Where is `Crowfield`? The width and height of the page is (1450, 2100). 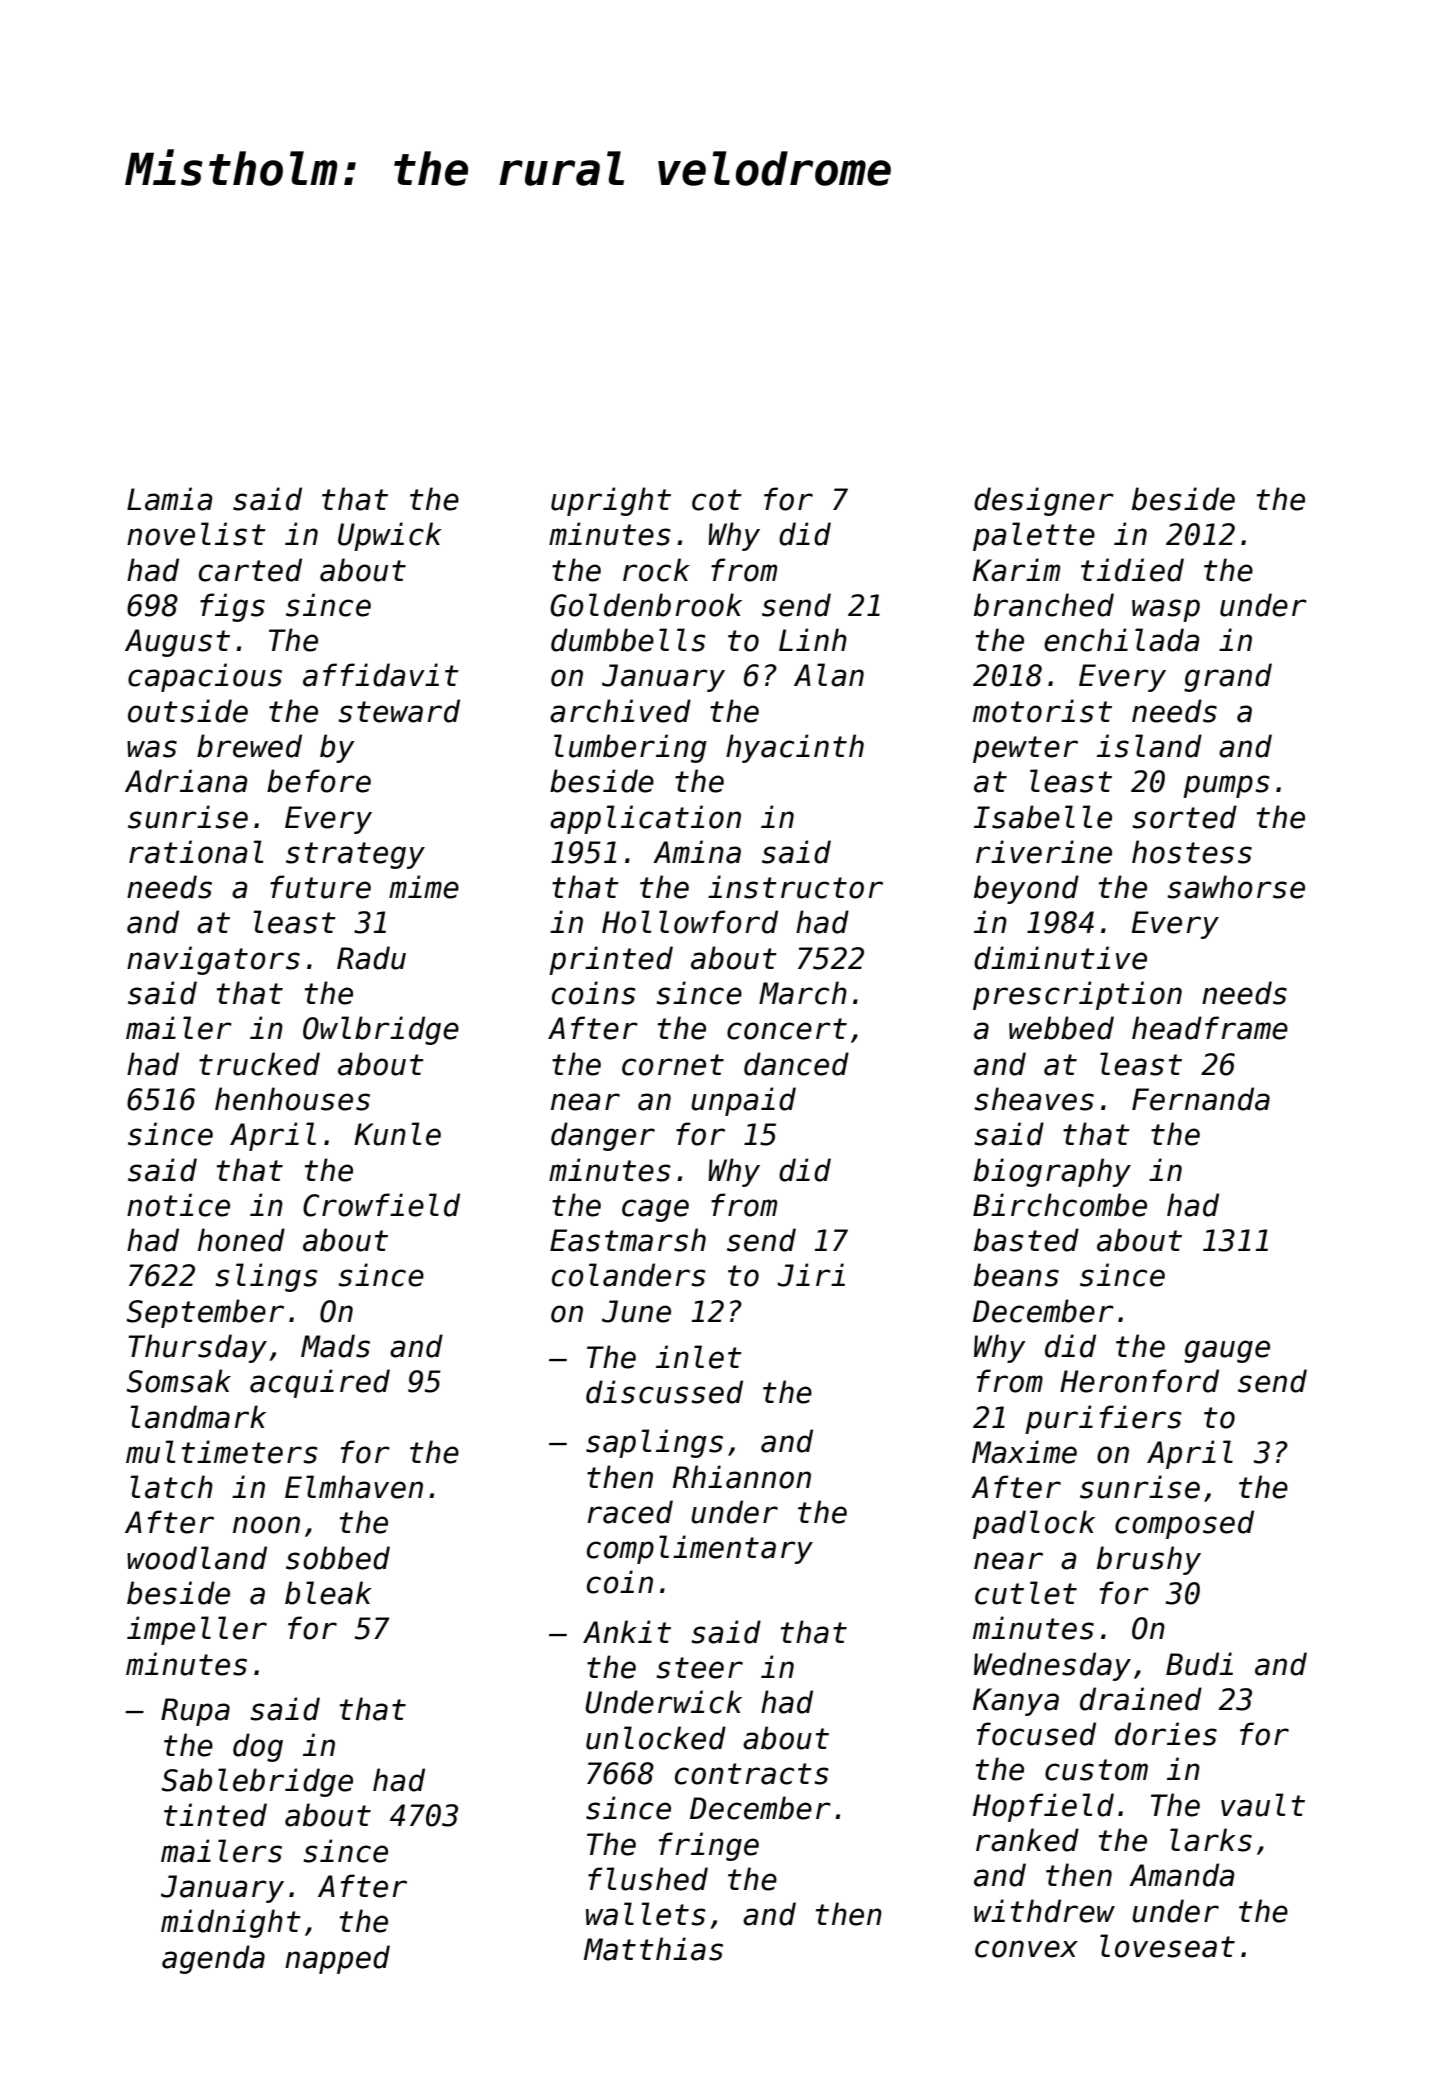
Crowfield is located at coordinates (381, 1205).
